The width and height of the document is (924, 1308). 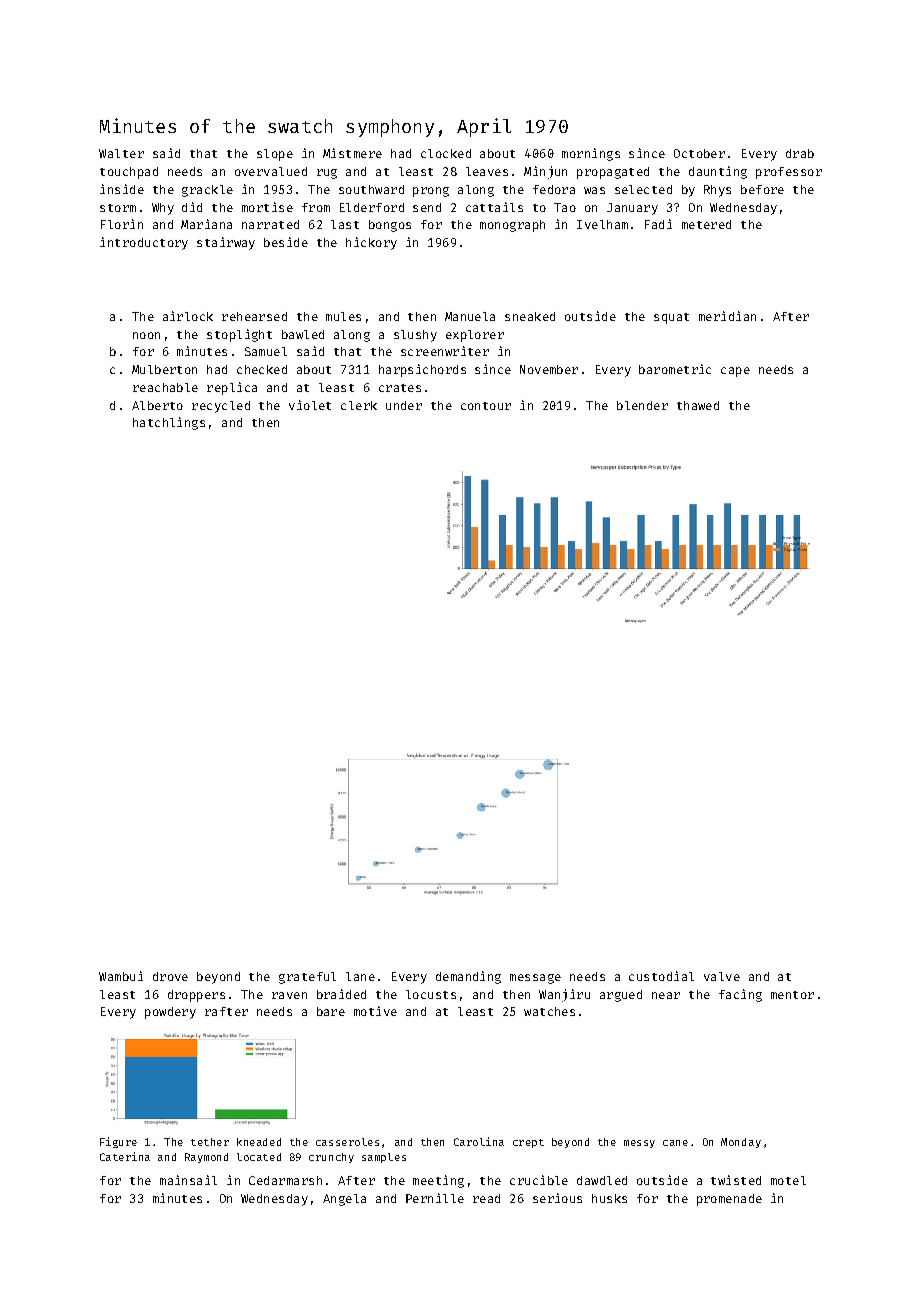 I want to click on kneaded, so click(x=259, y=1142).
